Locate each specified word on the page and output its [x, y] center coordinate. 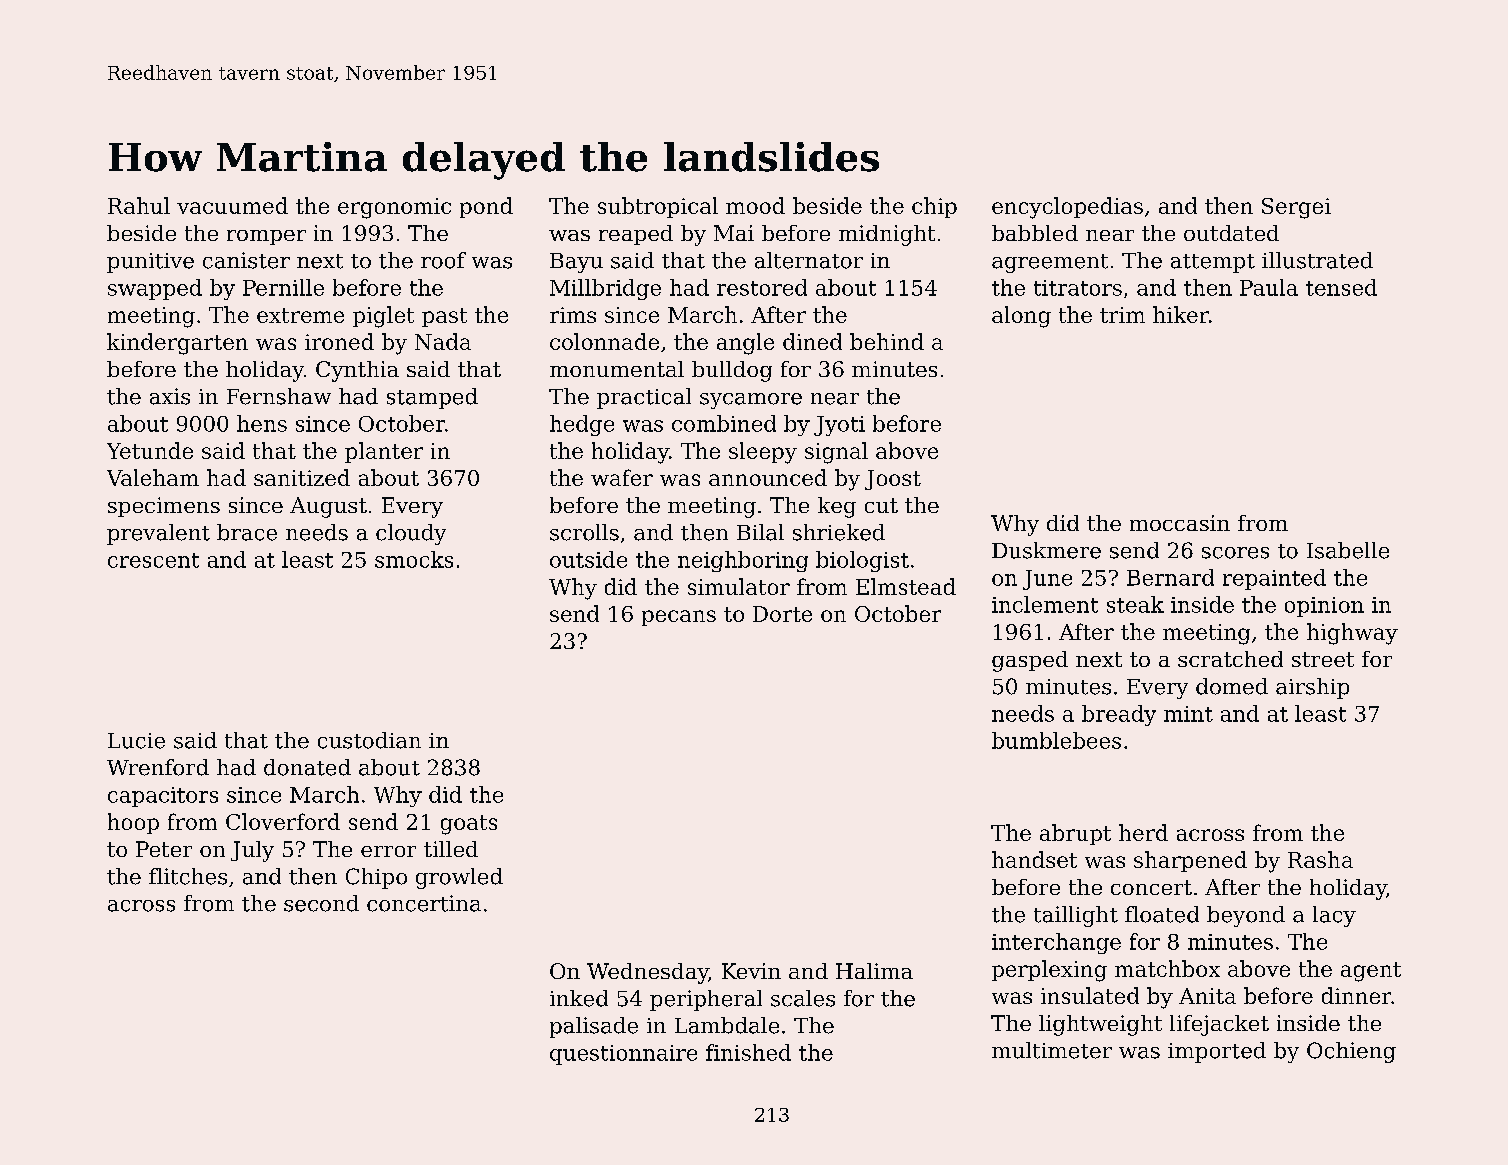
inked [579, 998]
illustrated [1317, 260]
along [1021, 317]
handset [1034, 859]
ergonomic [394, 208]
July [252, 851]
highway [1352, 634]
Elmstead [906, 586]
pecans [679, 618]
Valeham [153, 477]
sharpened [1190, 861]
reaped [636, 235]
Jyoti [839, 426]
